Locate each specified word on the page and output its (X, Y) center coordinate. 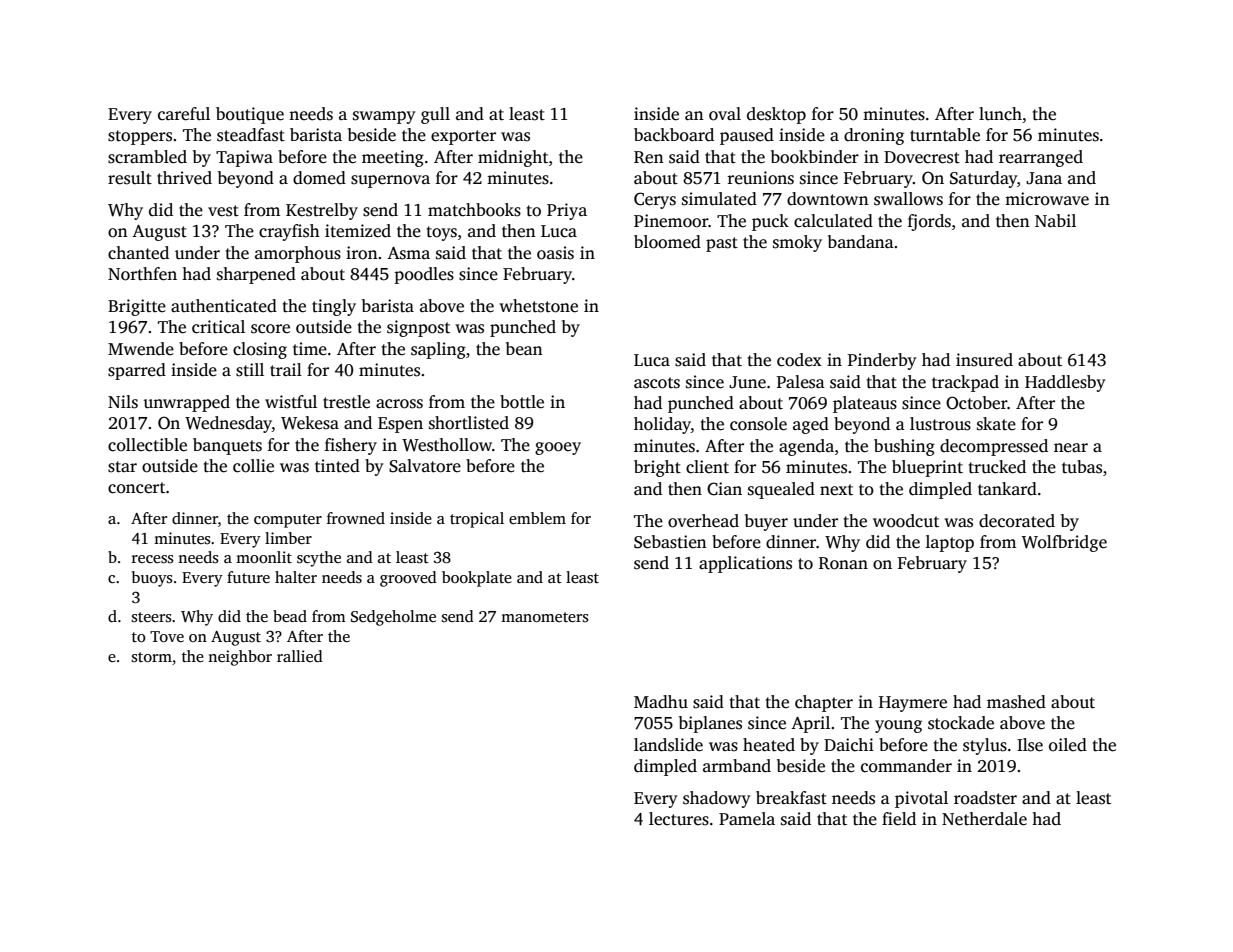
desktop (776, 115)
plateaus (865, 404)
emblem (537, 518)
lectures (679, 819)
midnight (513, 158)
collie (253, 466)
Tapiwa (244, 158)
